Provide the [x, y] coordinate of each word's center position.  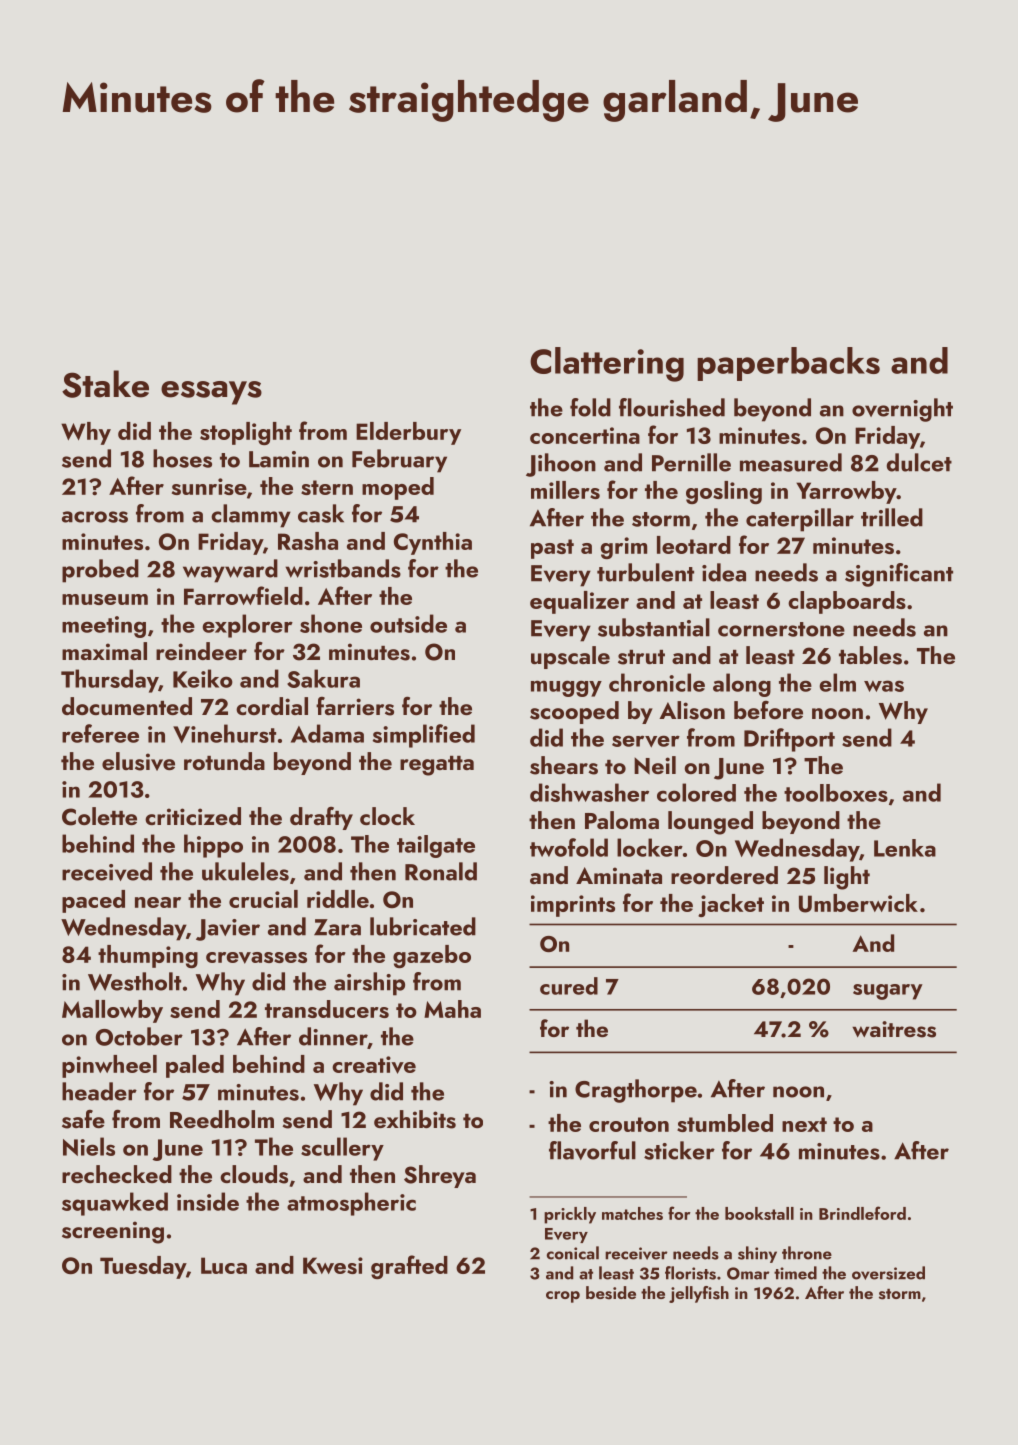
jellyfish [699, 1294]
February [399, 461]
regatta [437, 766]
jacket [731, 905]
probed [100, 571]
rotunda [224, 761]
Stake [105, 384]
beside [611, 1293]
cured [569, 986]
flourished [672, 407]
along [742, 685]
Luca [224, 1265]
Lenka [905, 848]
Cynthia [433, 543]
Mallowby [112, 1011]
